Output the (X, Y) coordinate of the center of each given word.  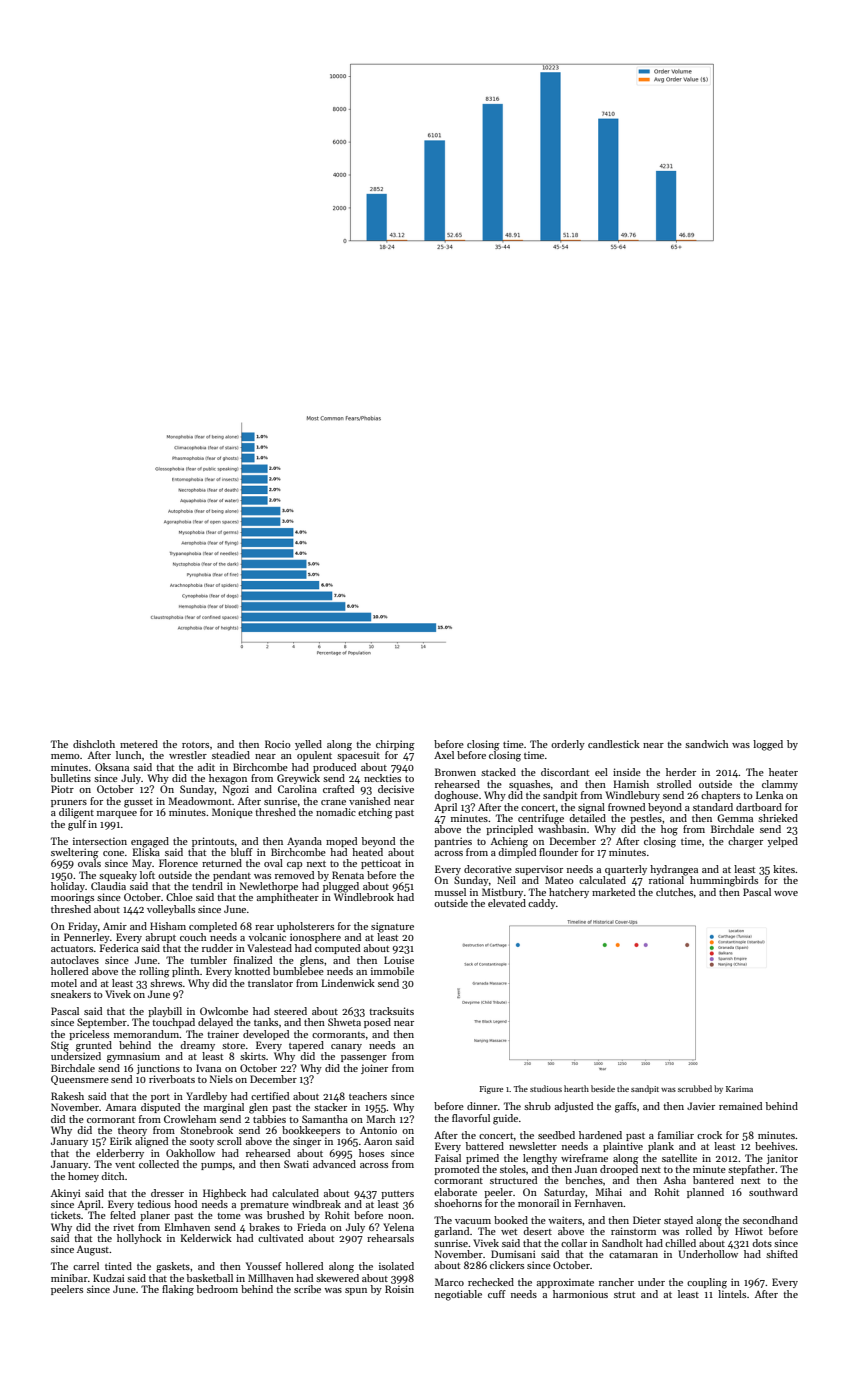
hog (669, 830)
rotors (195, 745)
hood (185, 1204)
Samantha (325, 1119)
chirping (395, 745)
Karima (739, 1089)
